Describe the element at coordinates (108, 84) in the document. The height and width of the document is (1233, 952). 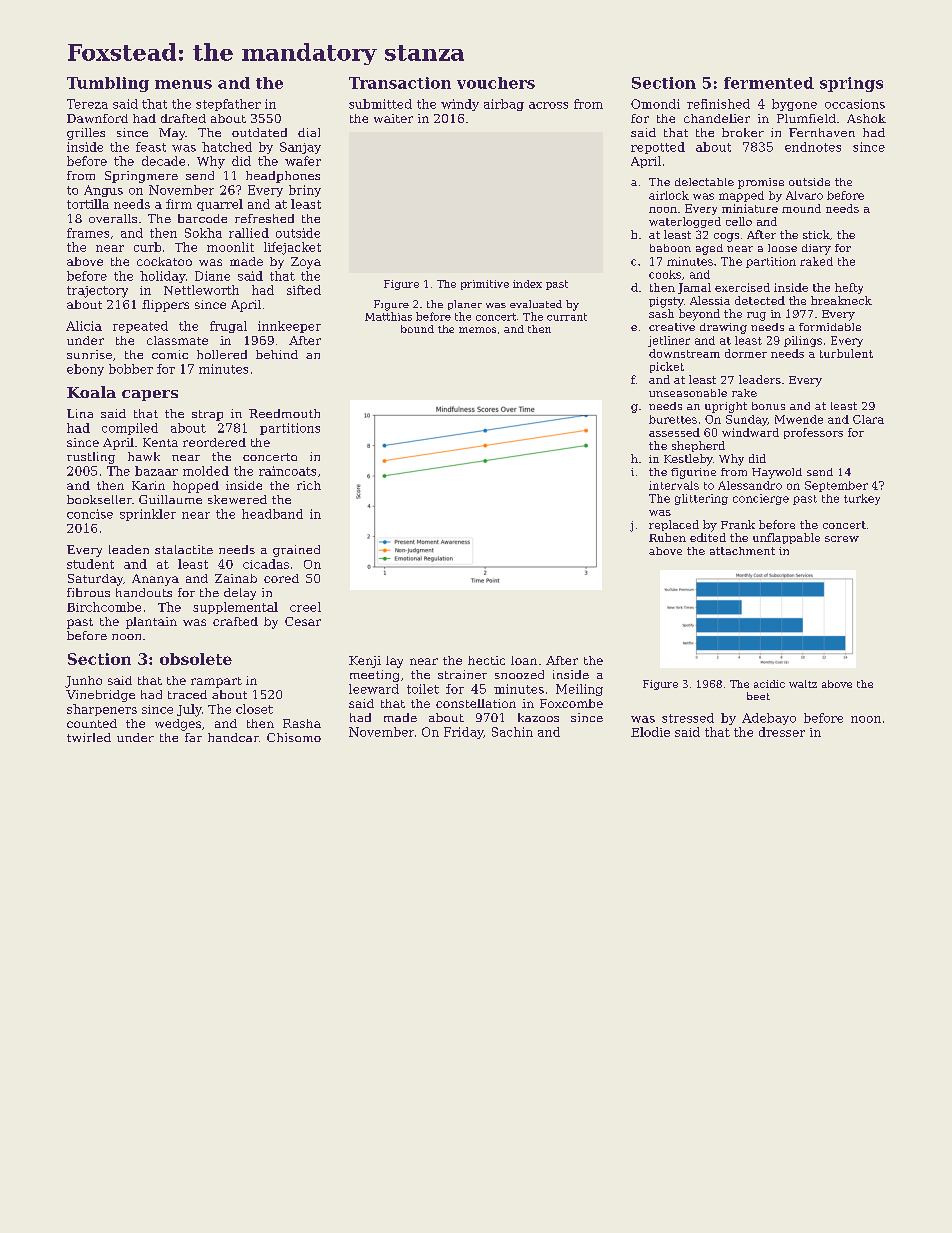
I see `Tumbling` at that location.
